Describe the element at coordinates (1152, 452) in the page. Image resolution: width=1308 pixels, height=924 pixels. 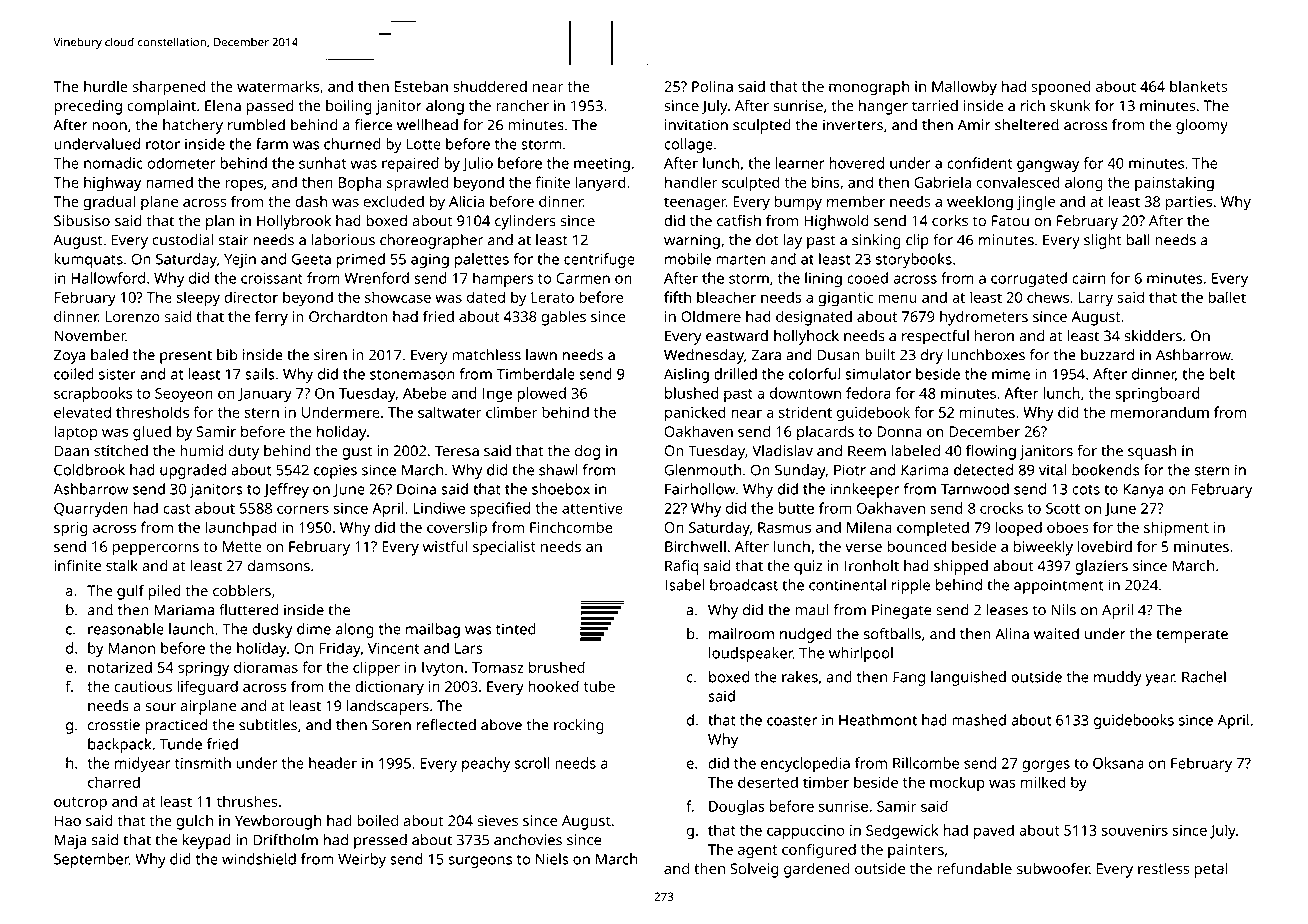
I see `squash` at that location.
